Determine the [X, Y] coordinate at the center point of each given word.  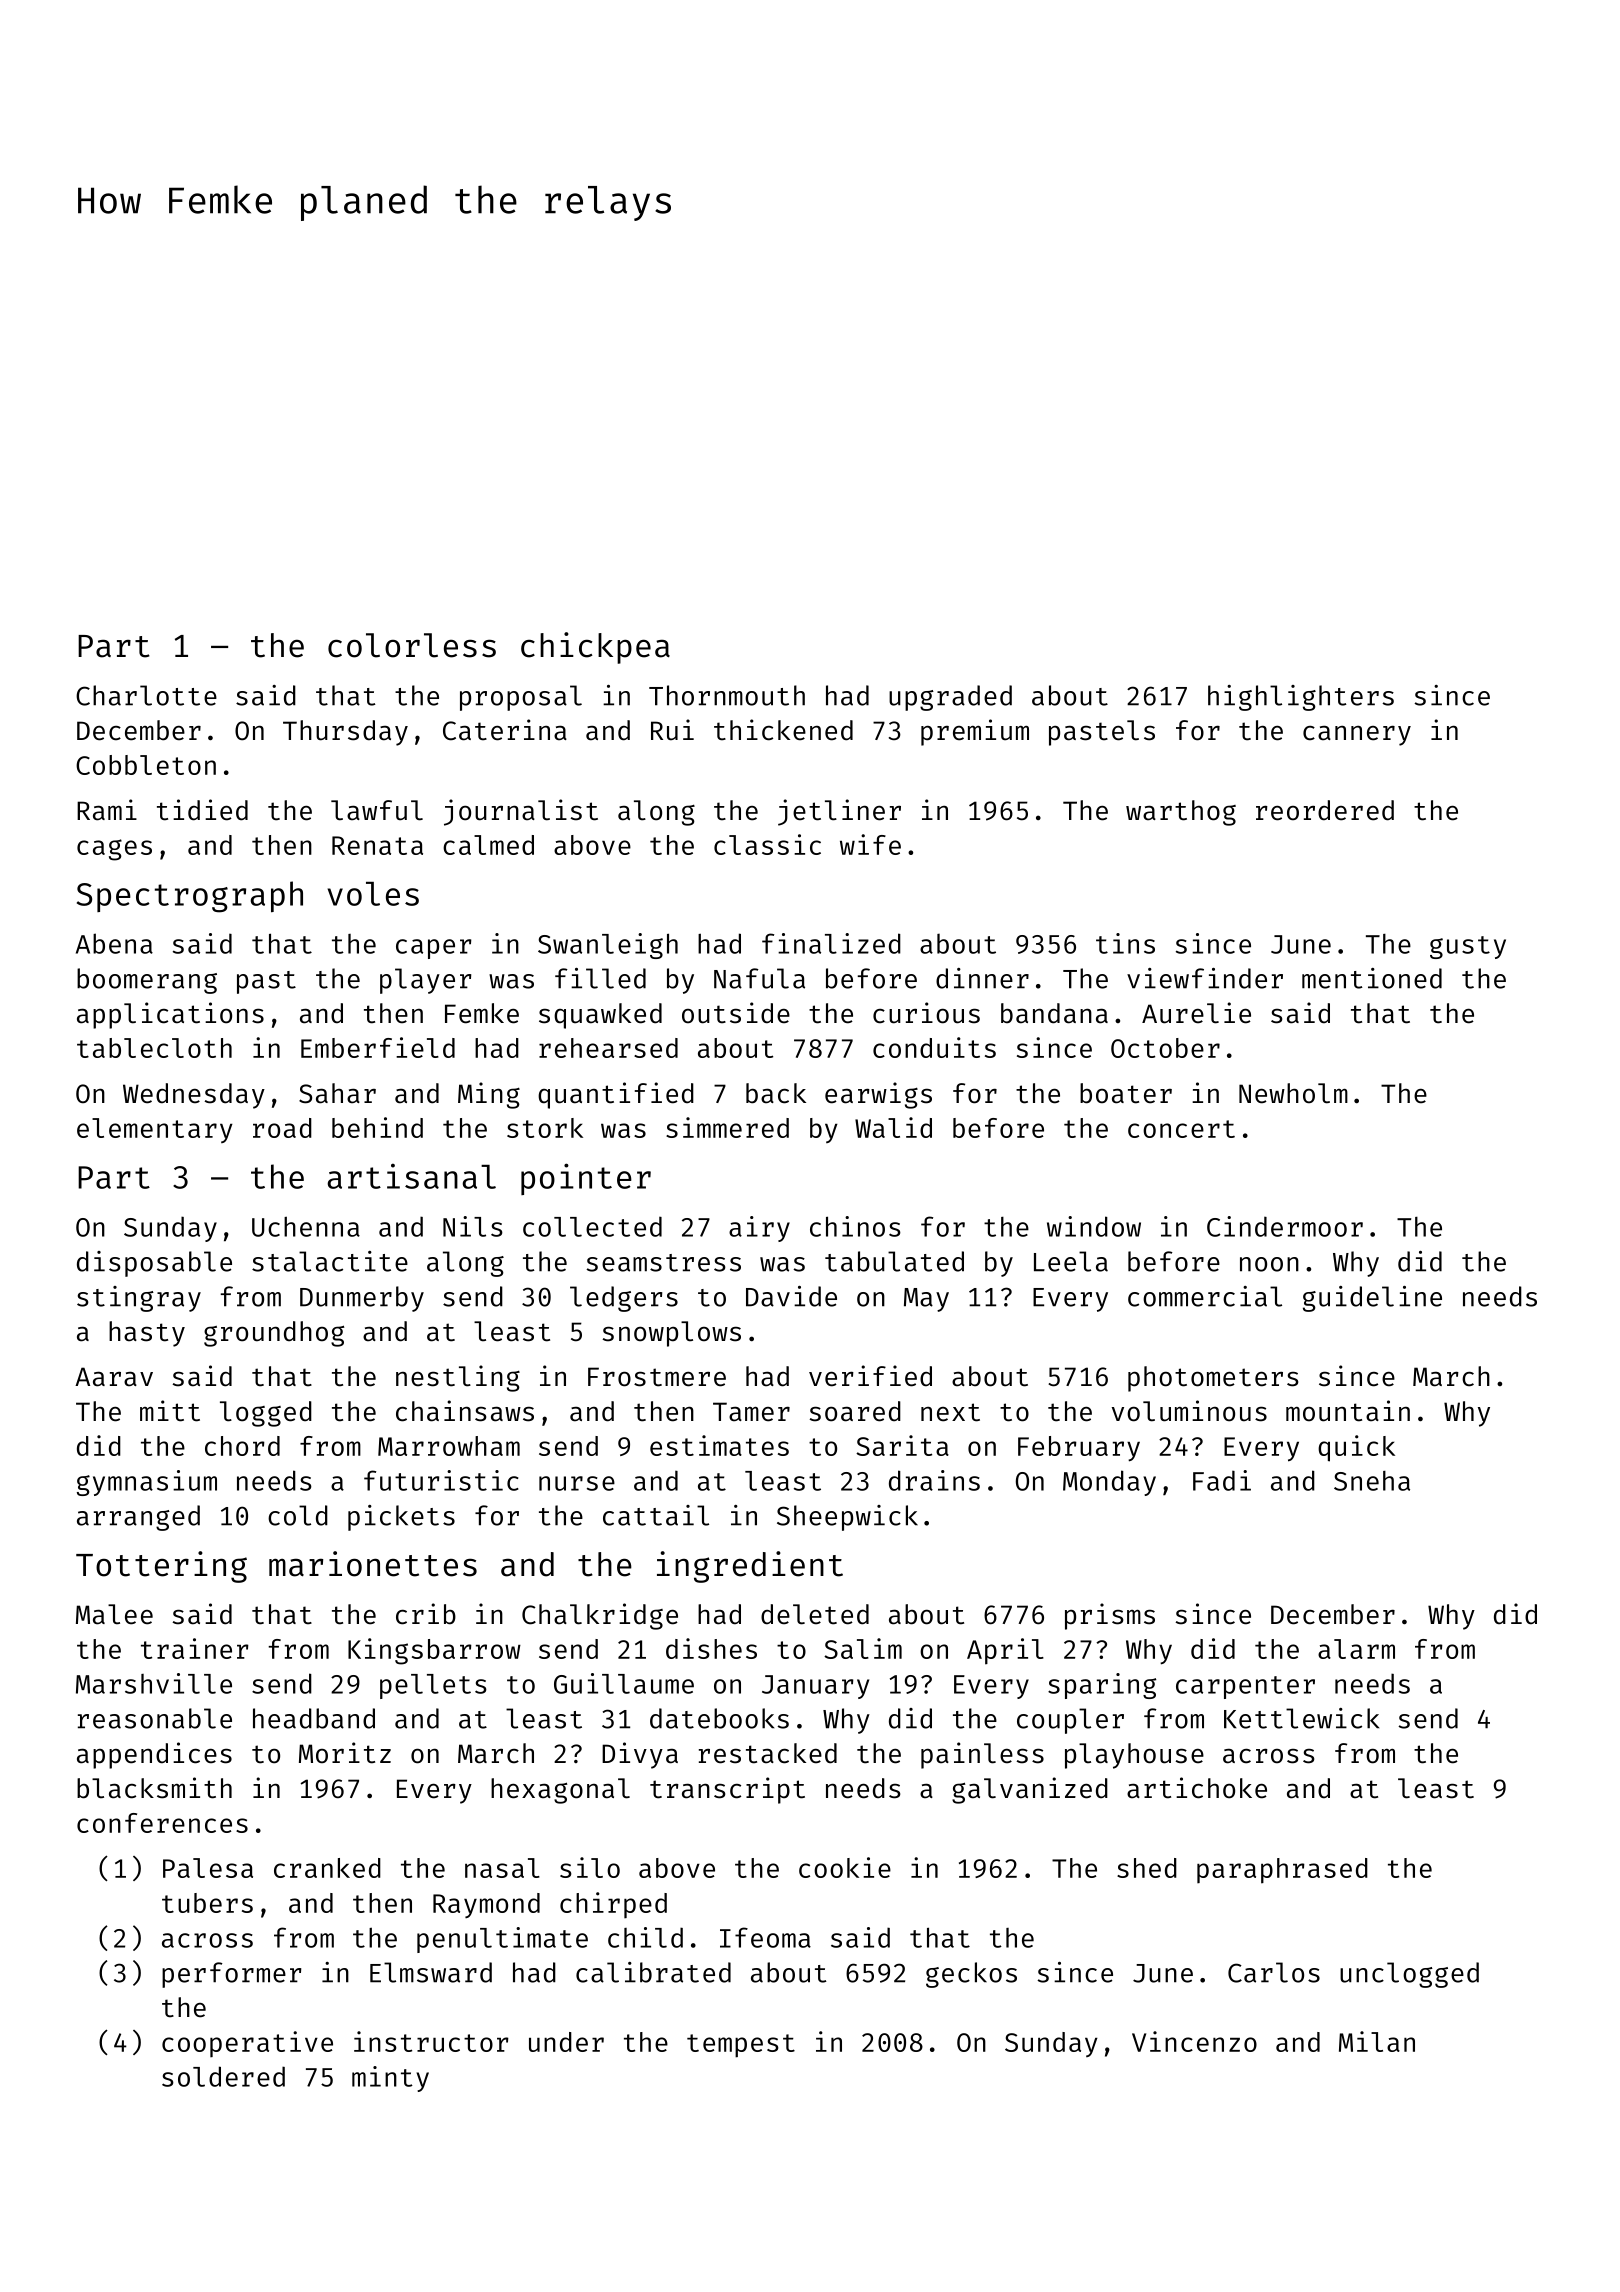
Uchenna [306, 1227]
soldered [223, 2076]
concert [1181, 1129]
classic [767, 844]
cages [114, 850]
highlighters [1301, 698]
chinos [855, 1226]
